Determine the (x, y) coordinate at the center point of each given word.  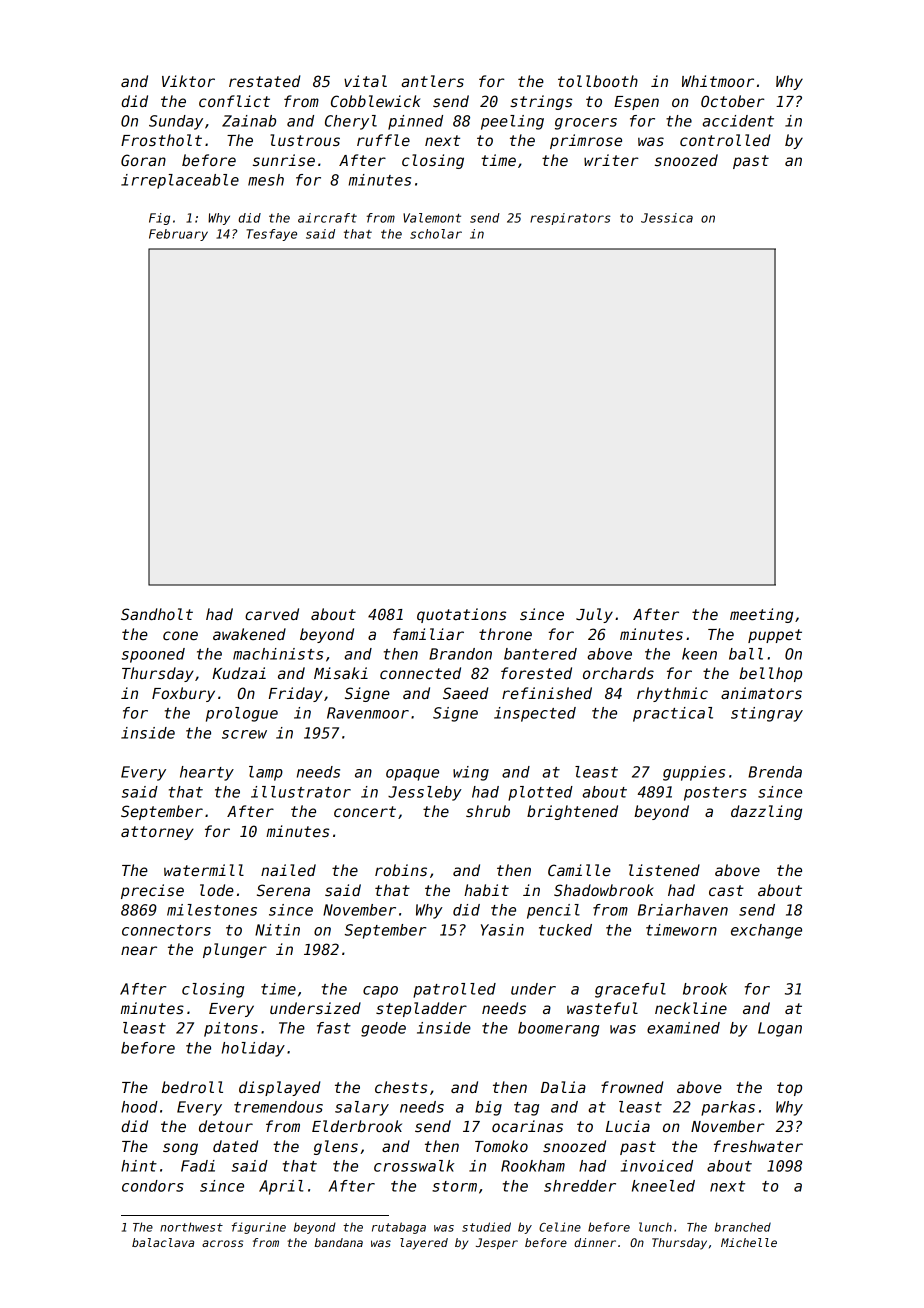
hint (139, 1166)
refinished (547, 693)
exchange (766, 931)
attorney (157, 833)
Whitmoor (718, 81)
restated (264, 81)
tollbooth (598, 81)
